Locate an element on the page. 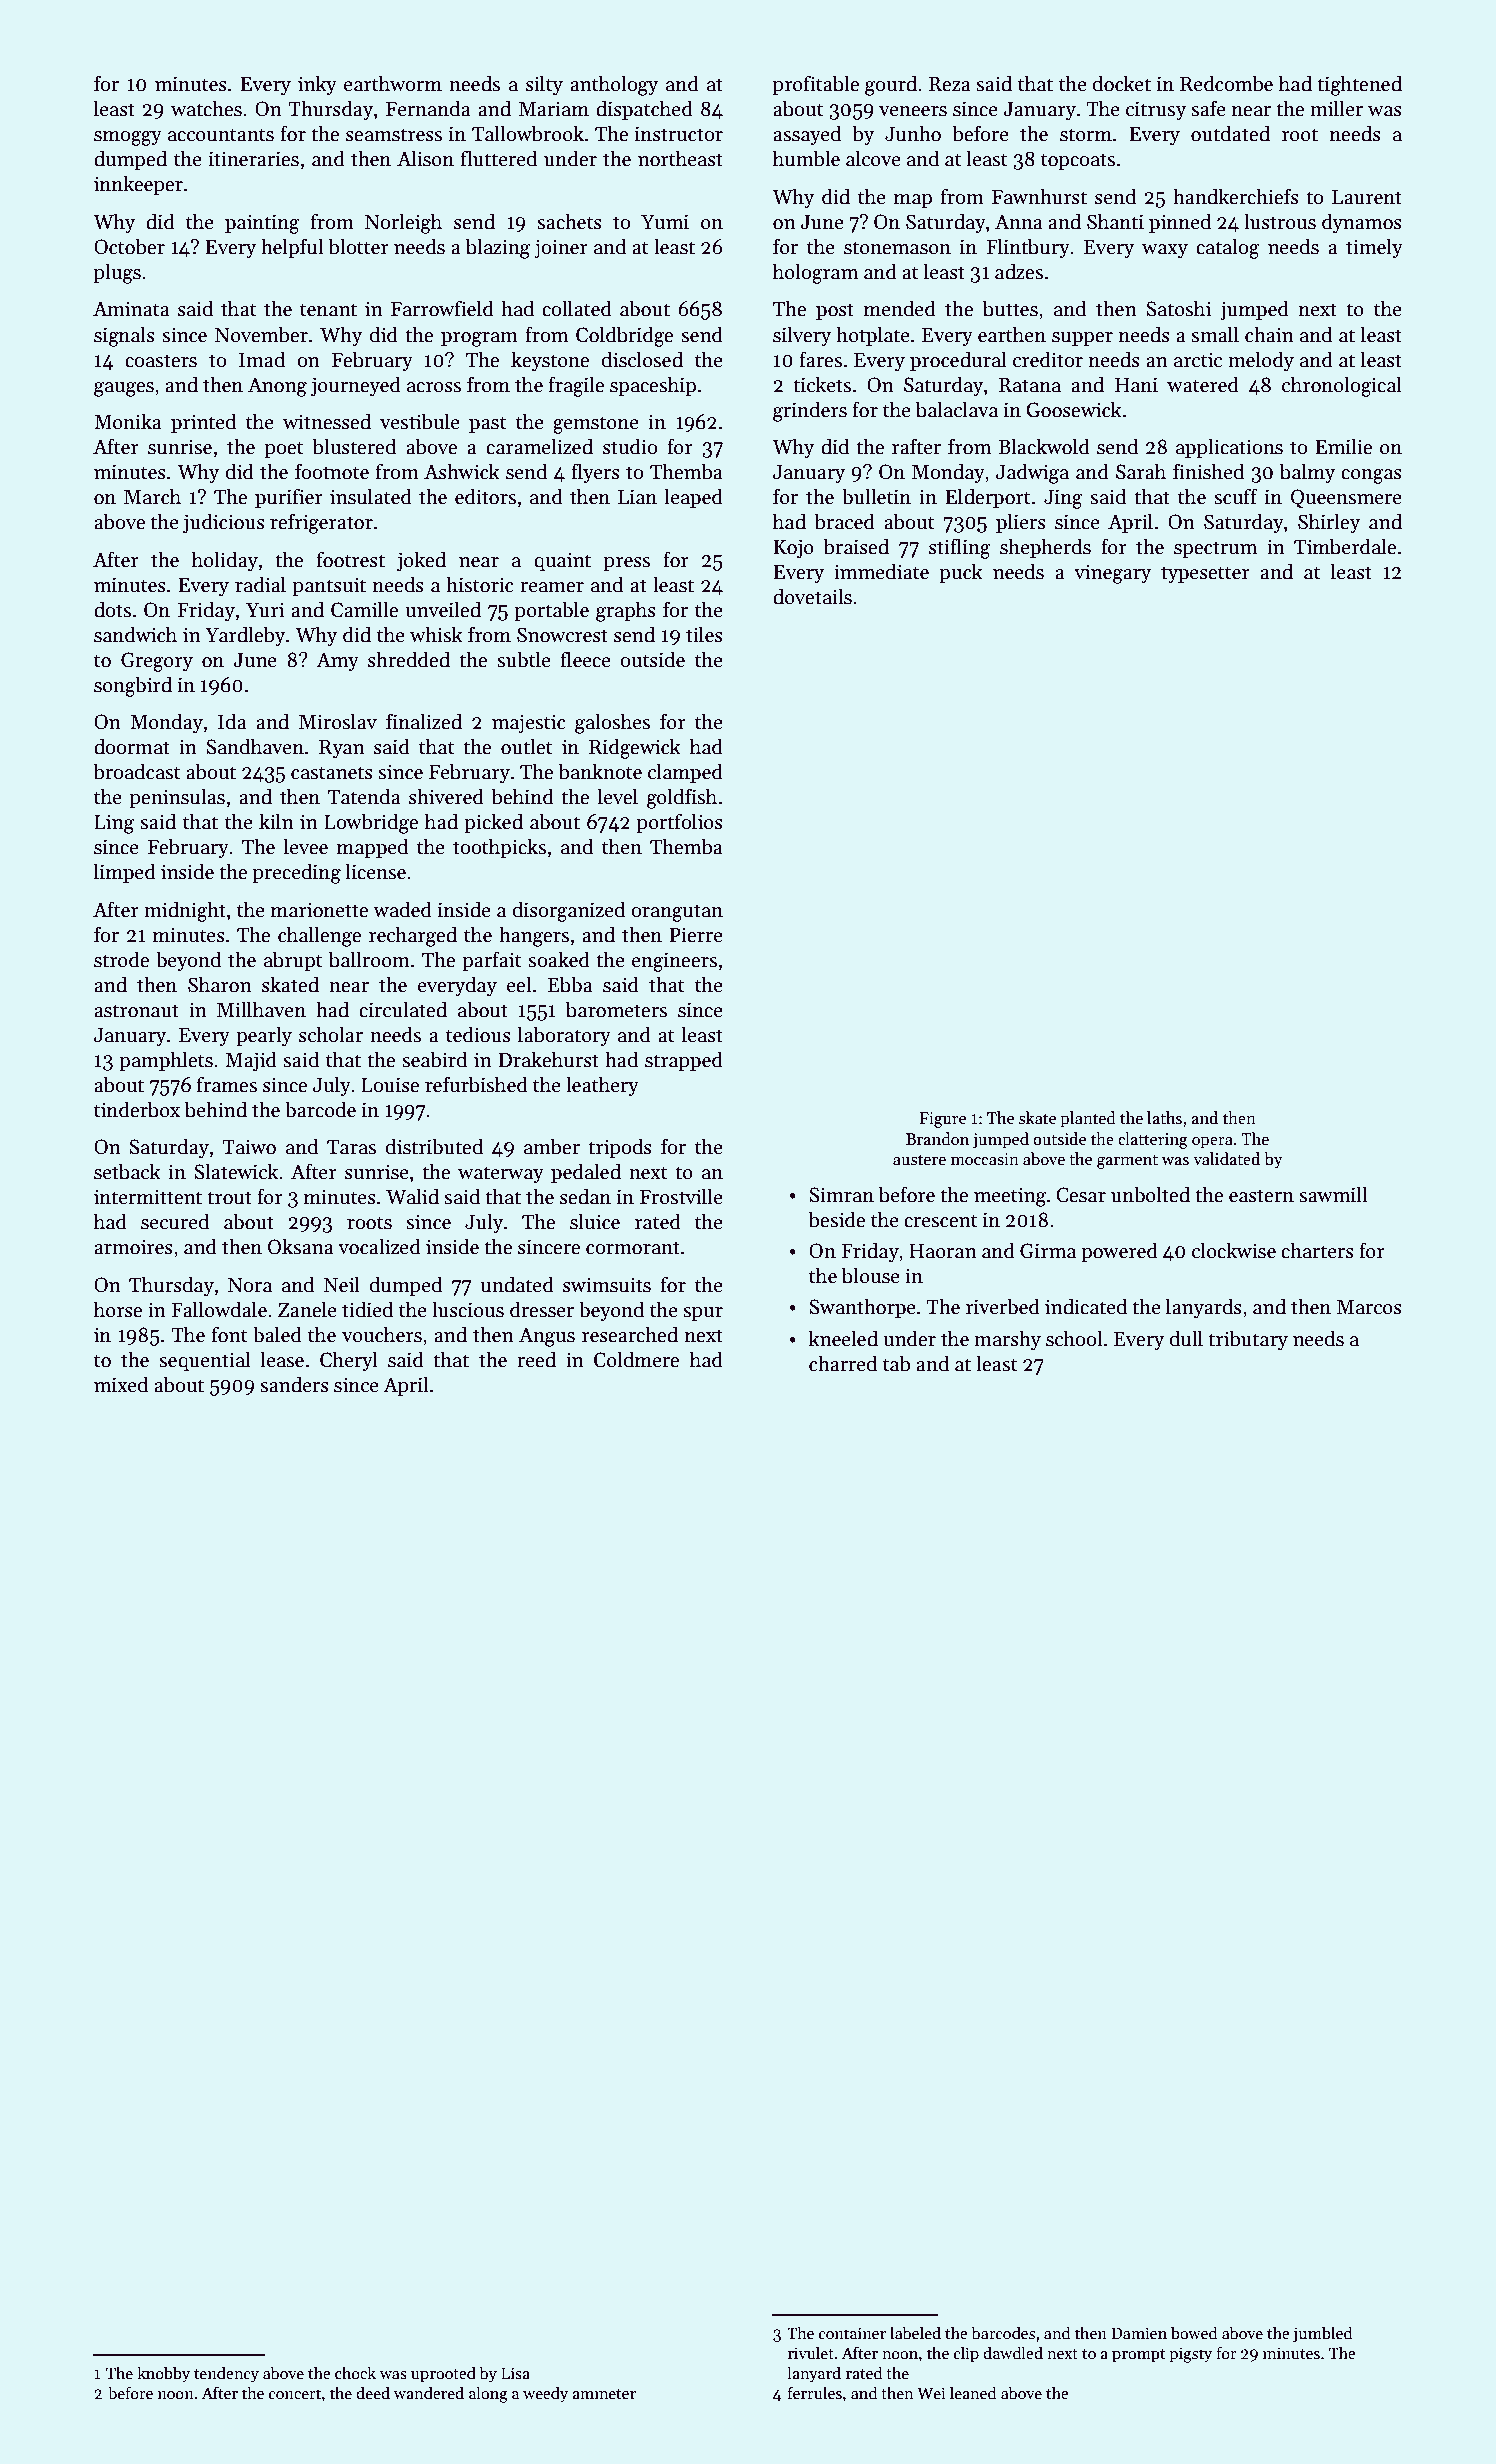  Shirley is located at coordinates (1329, 523).
